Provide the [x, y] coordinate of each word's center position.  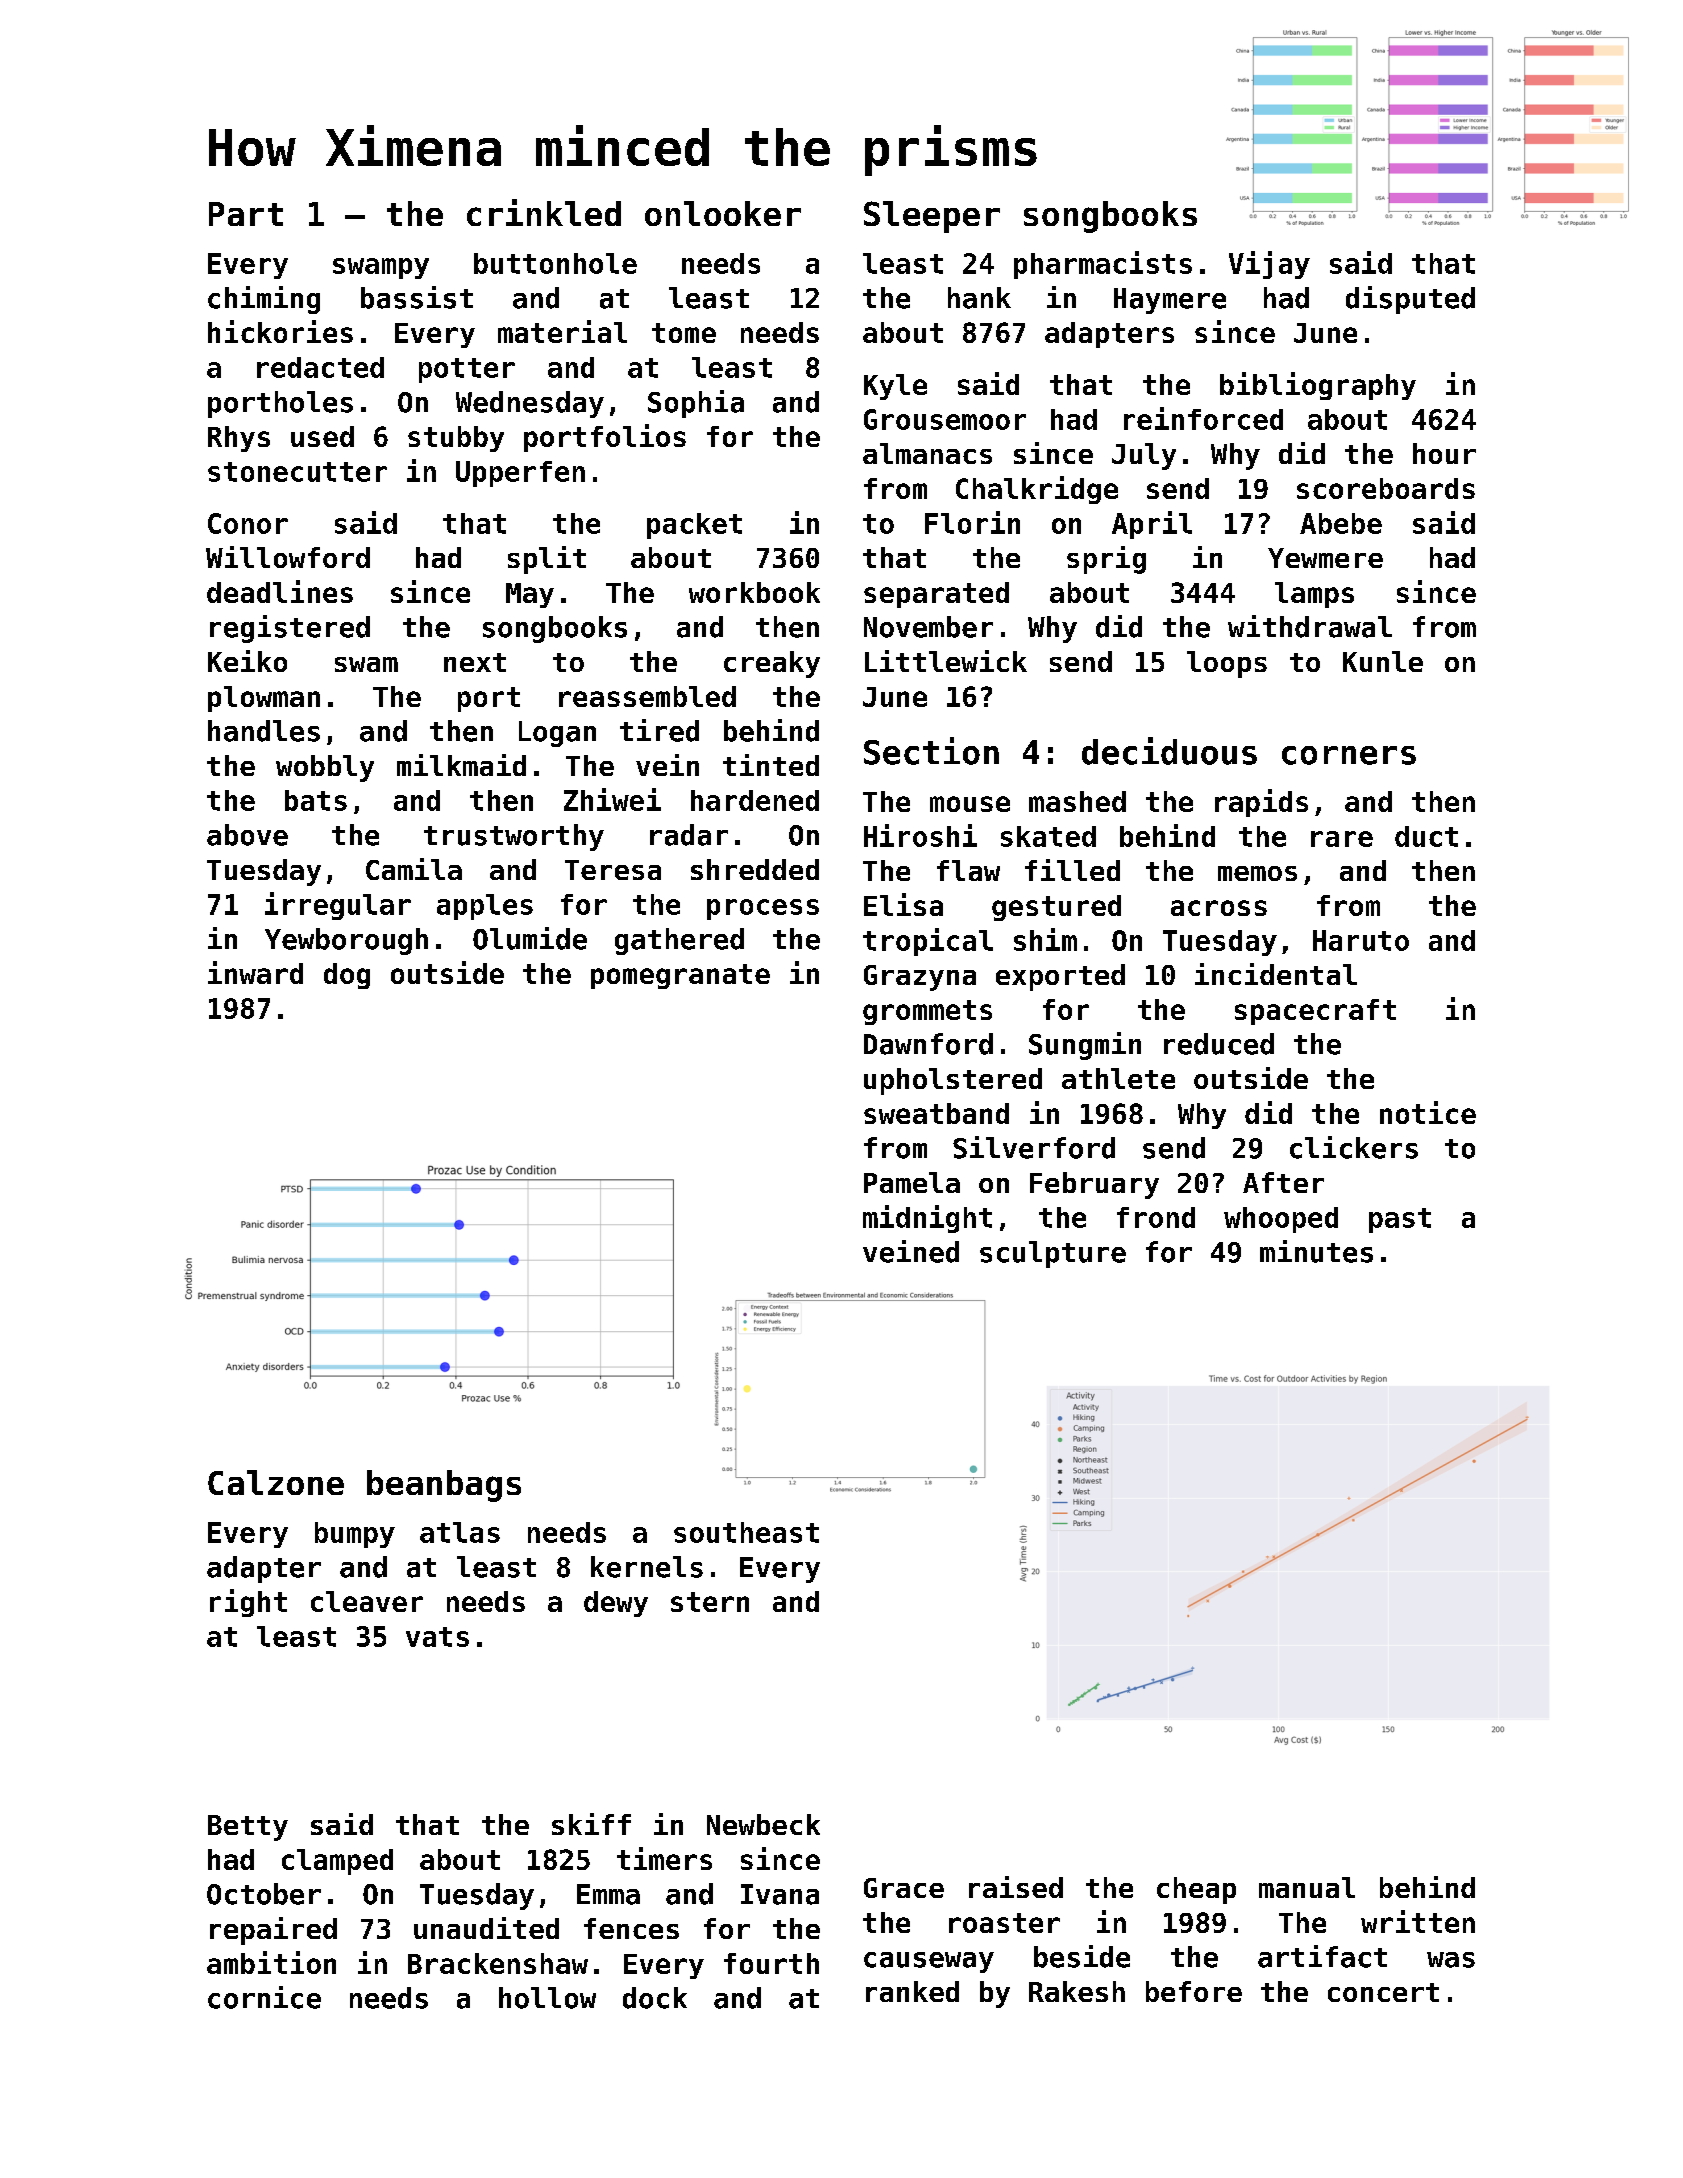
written [1418, 1921]
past [1400, 1220]
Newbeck [763, 1824]
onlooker [723, 213]
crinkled [544, 212]
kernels [647, 1567]
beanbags [444, 1486]
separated [936, 595]
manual [1307, 1887]
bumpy [355, 1535]
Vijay [1269, 265]
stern [710, 1602]
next [475, 662]
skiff [591, 1824]
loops [1227, 664]
